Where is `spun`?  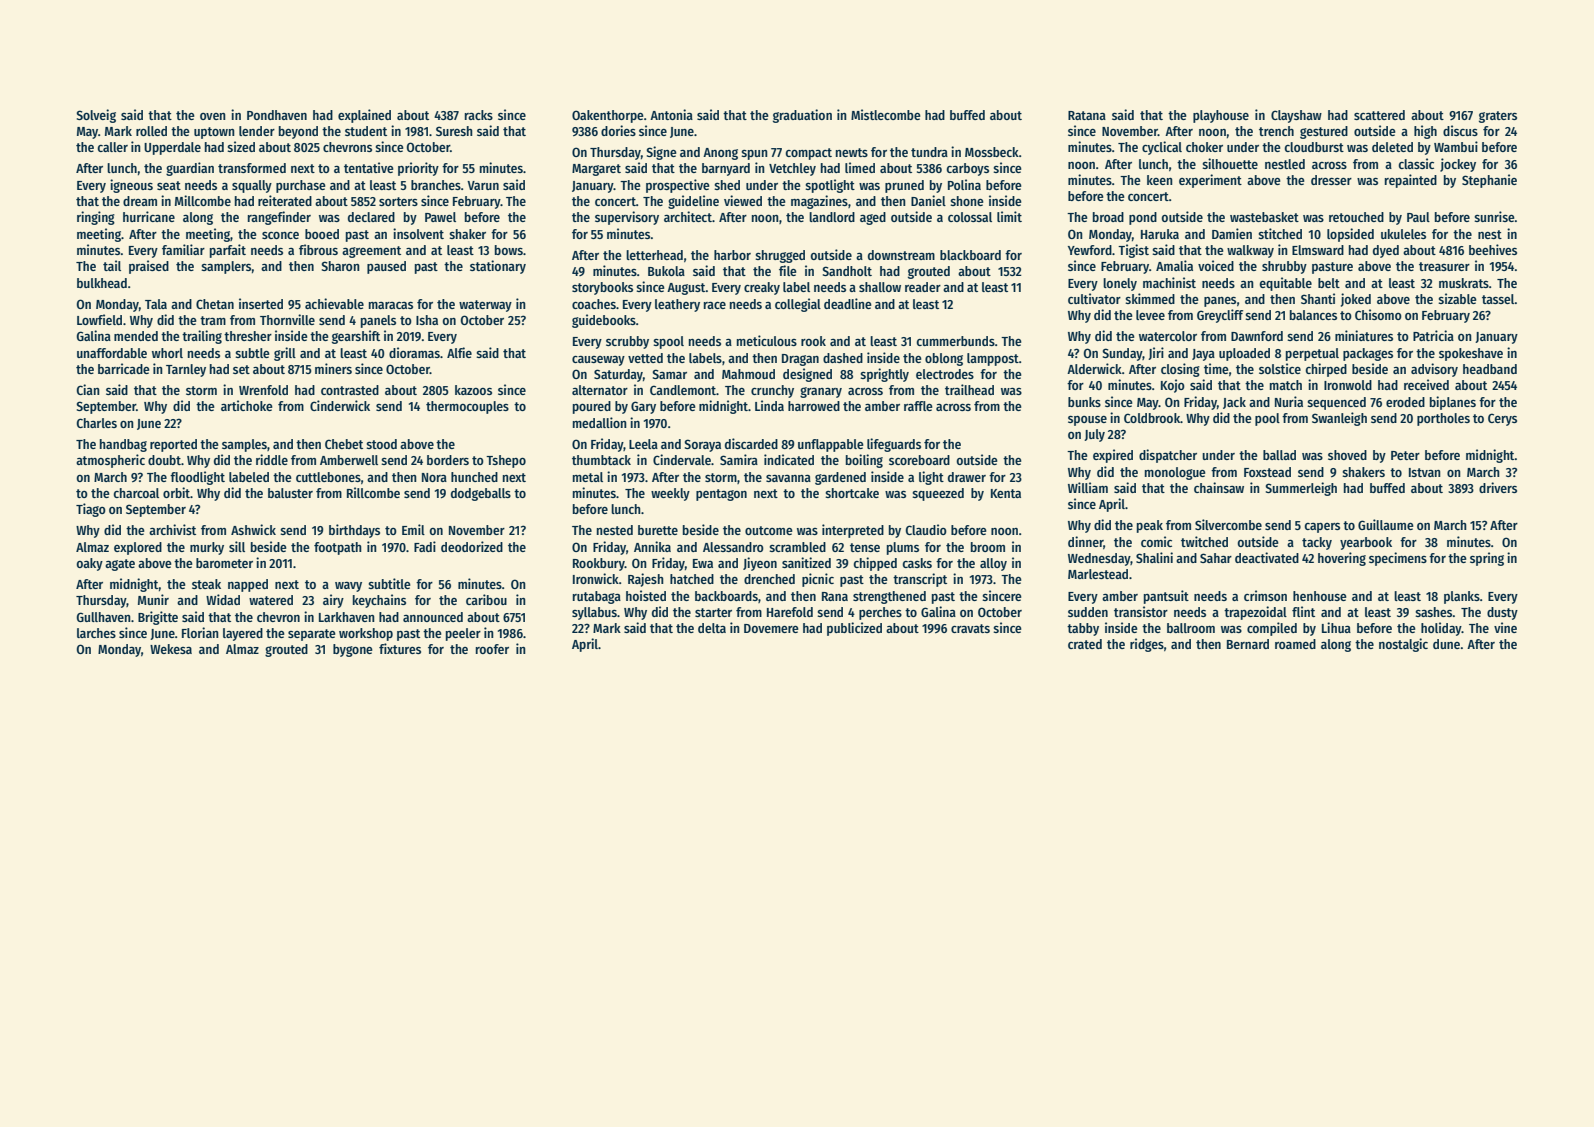 spun is located at coordinates (754, 155).
